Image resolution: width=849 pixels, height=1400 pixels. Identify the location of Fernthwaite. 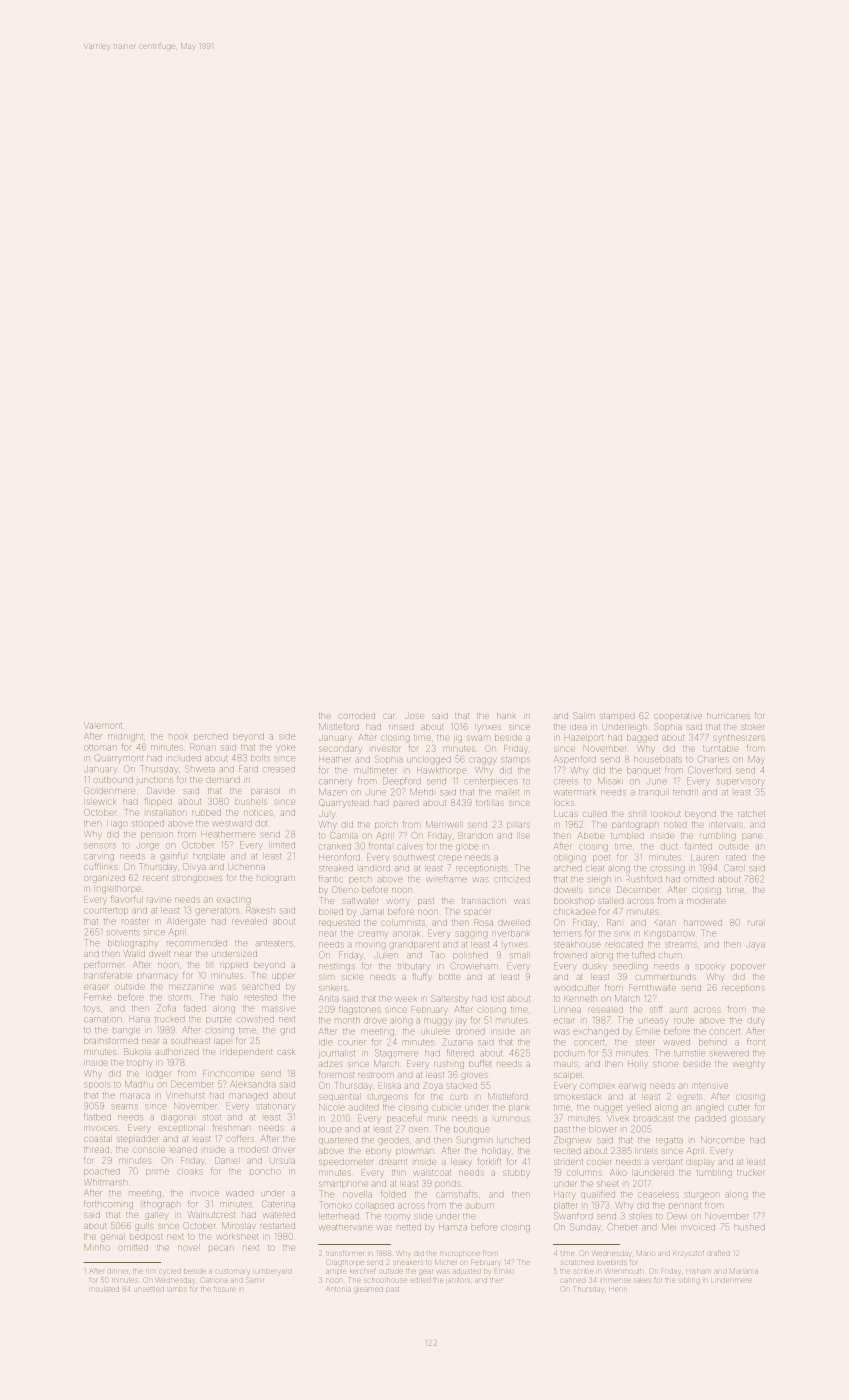
(652, 987).
